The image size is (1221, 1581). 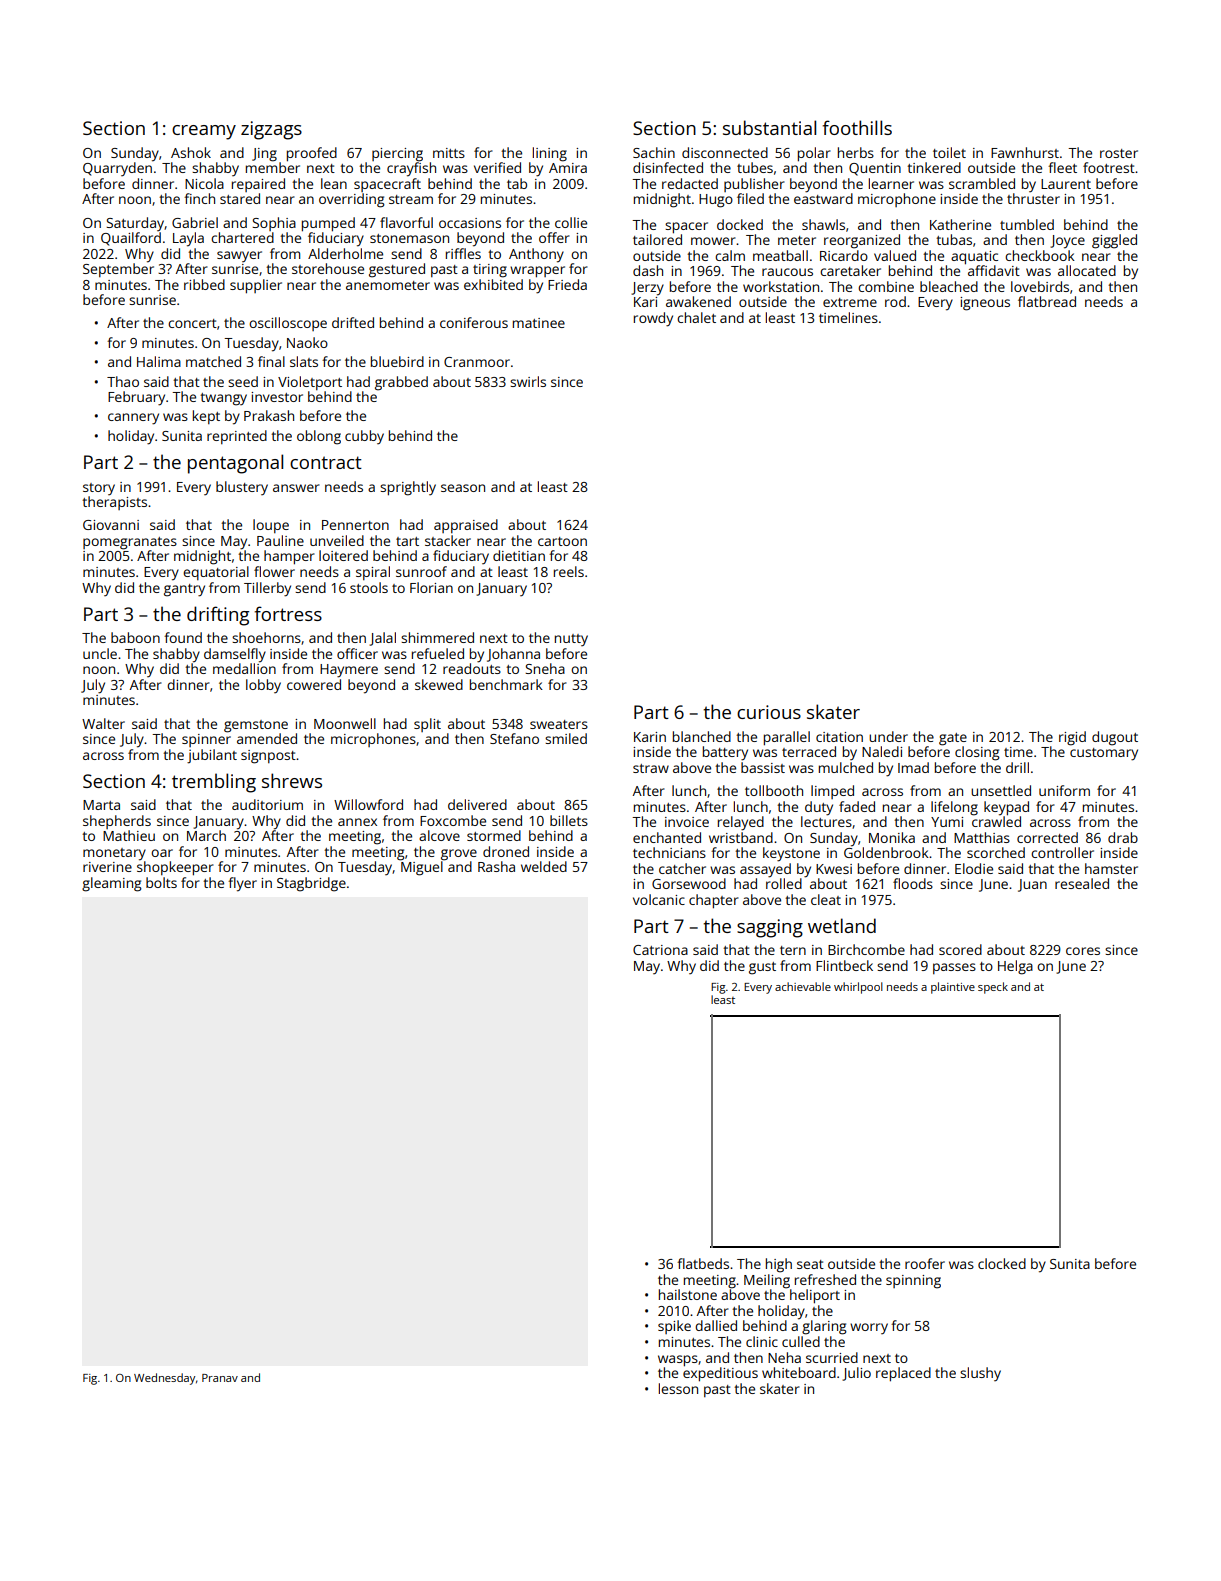 What do you see at coordinates (220, 1378) in the image?
I see `Pranav` at bounding box center [220, 1378].
